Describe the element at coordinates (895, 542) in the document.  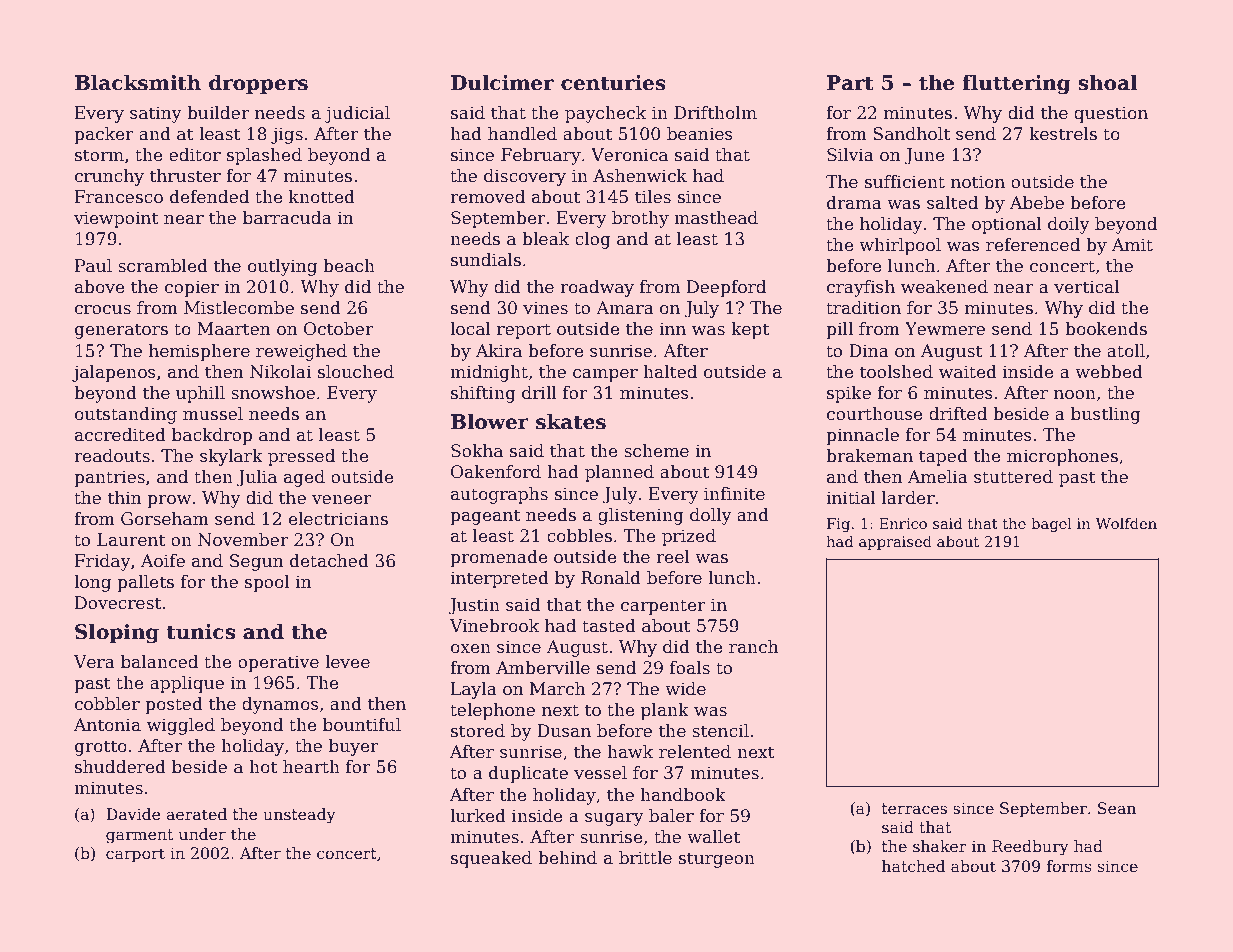
I see `appraised` at that location.
